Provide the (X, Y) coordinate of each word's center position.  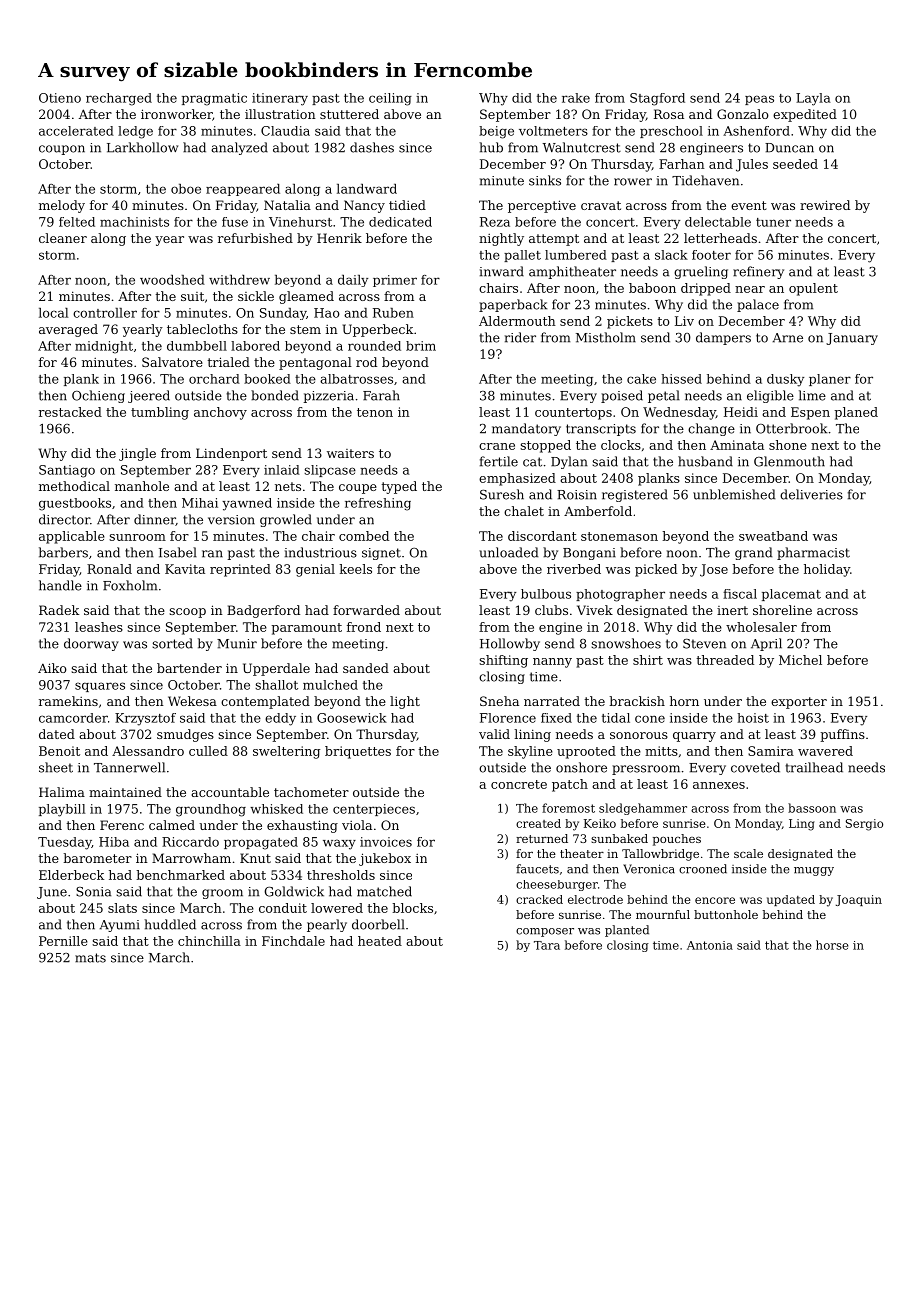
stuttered (349, 114)
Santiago (67, 471)
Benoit (59, 751)
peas (759, 100)
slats (122, 908)
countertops (573, 414)
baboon (652, 288)
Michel (800, 660)
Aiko (52, 668)
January (852, 339)
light (405, 702)
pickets (630, 322)
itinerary (280, 99)
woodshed (172, 280)
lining (533, 735)
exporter (799, 703)
